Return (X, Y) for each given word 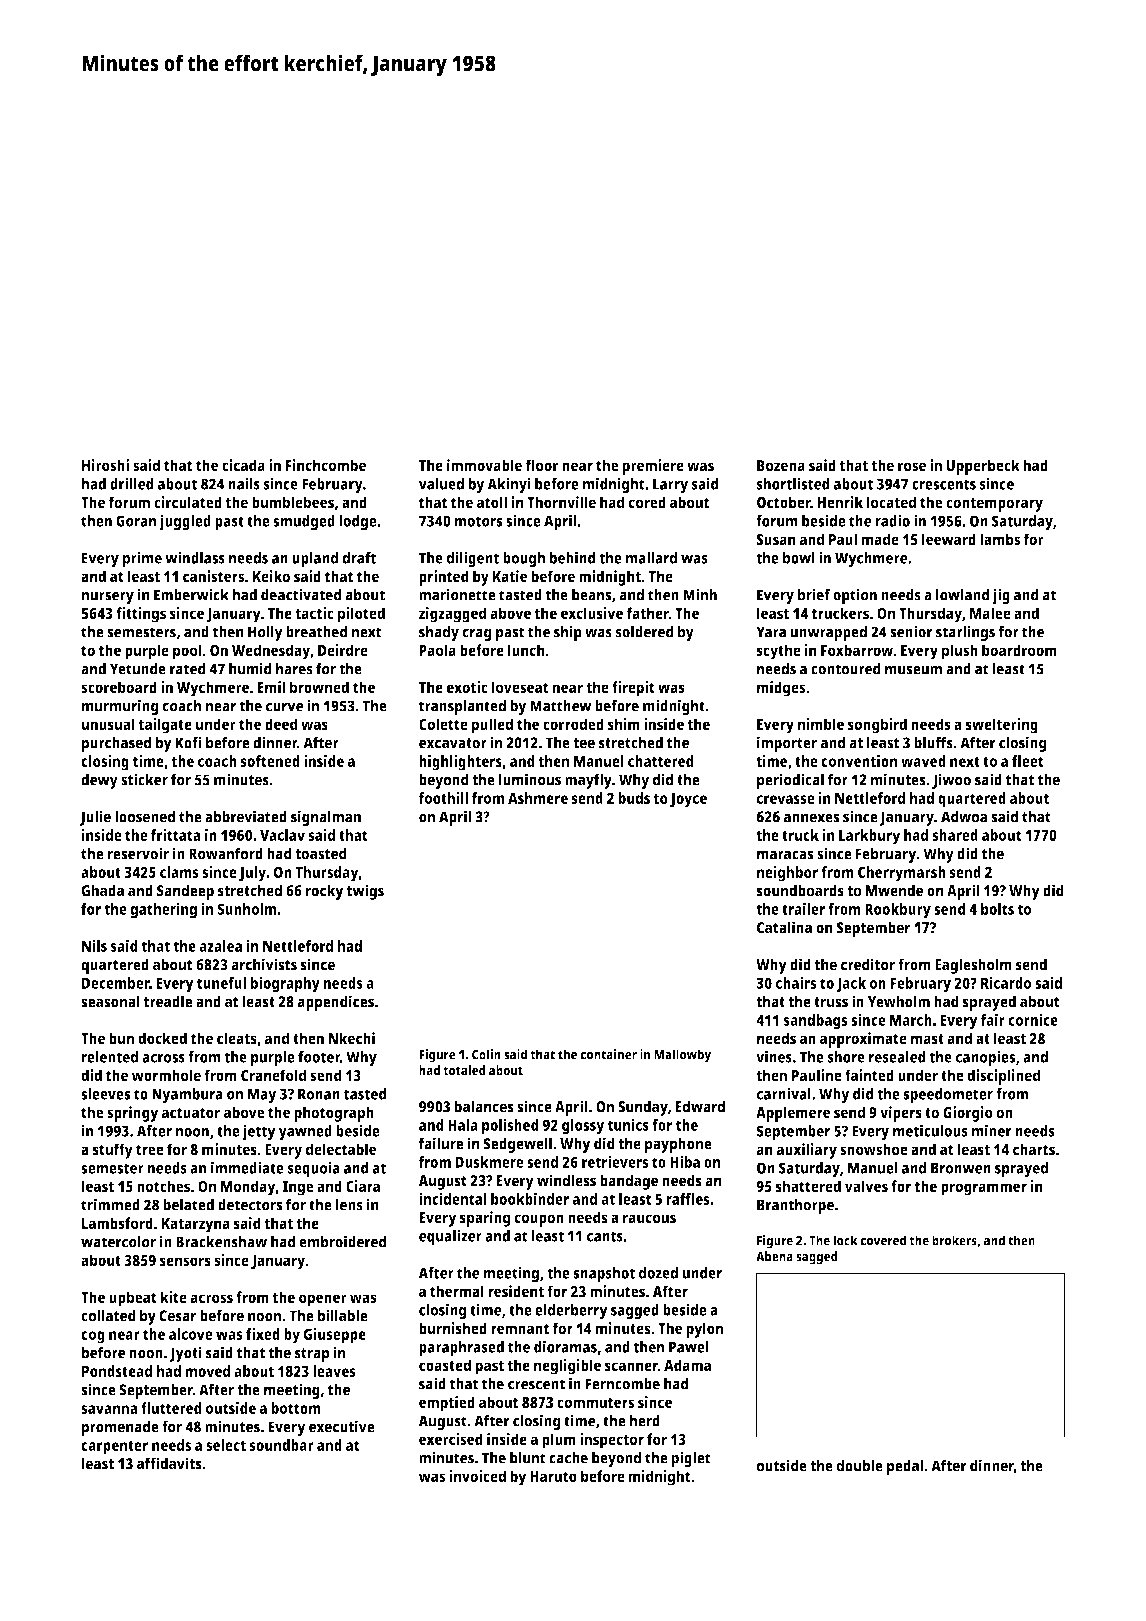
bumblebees (293, 502)
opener (323, 1300)
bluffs (933, 742)
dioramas (565, 1346)
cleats (237, 1038)
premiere (653, 467)
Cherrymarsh (902, 874)
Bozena (781, 466)
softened (270, 761)
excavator (453, 743)
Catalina (784, 927)
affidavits (169, 1463)
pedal (905, 1467)
